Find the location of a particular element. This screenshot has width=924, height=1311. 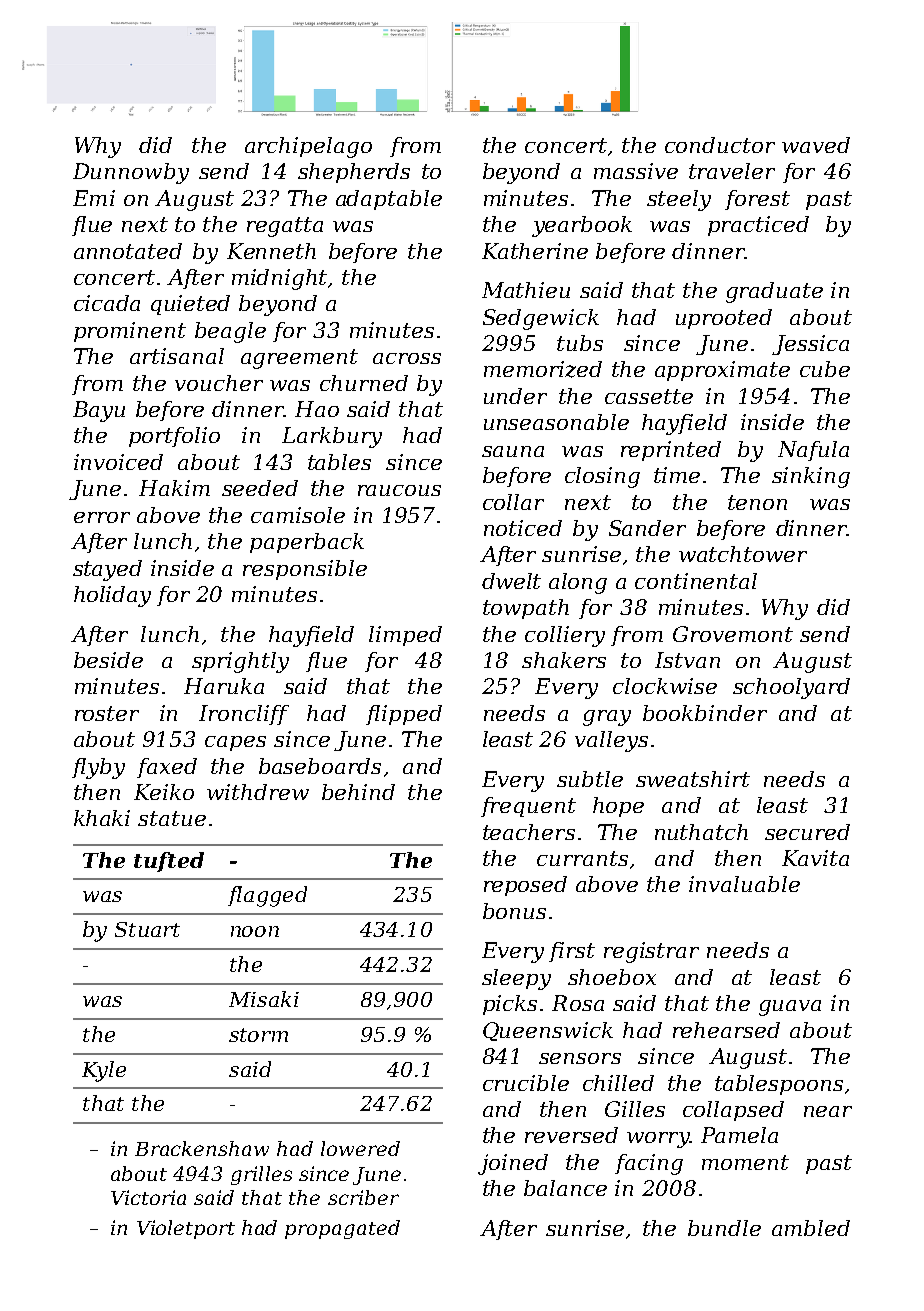

Stuart is located at coordinates (147, 929).
